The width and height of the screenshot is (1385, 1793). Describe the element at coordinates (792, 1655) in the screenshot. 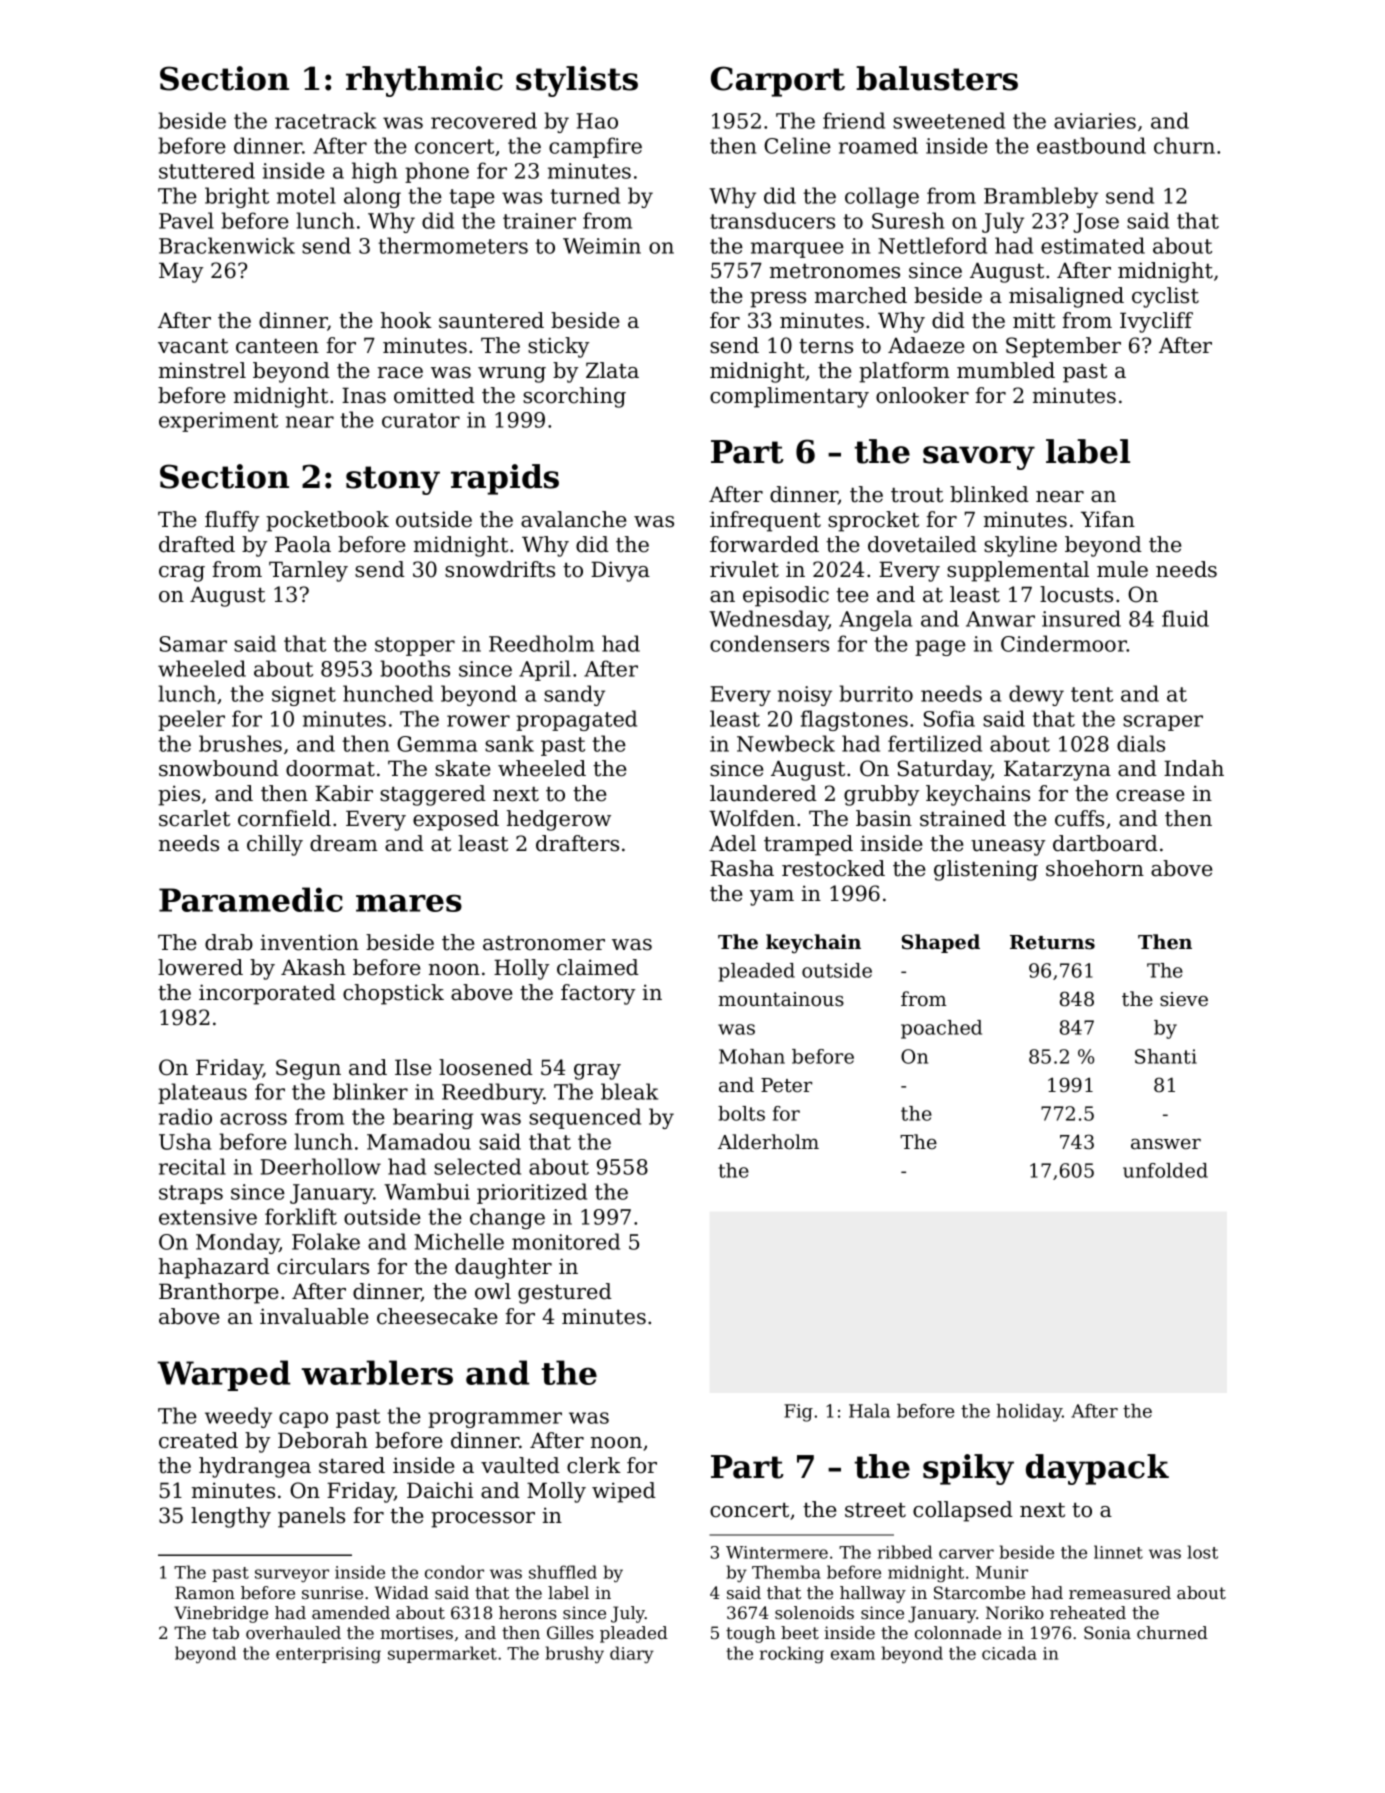

I see `rocking` at that location.
